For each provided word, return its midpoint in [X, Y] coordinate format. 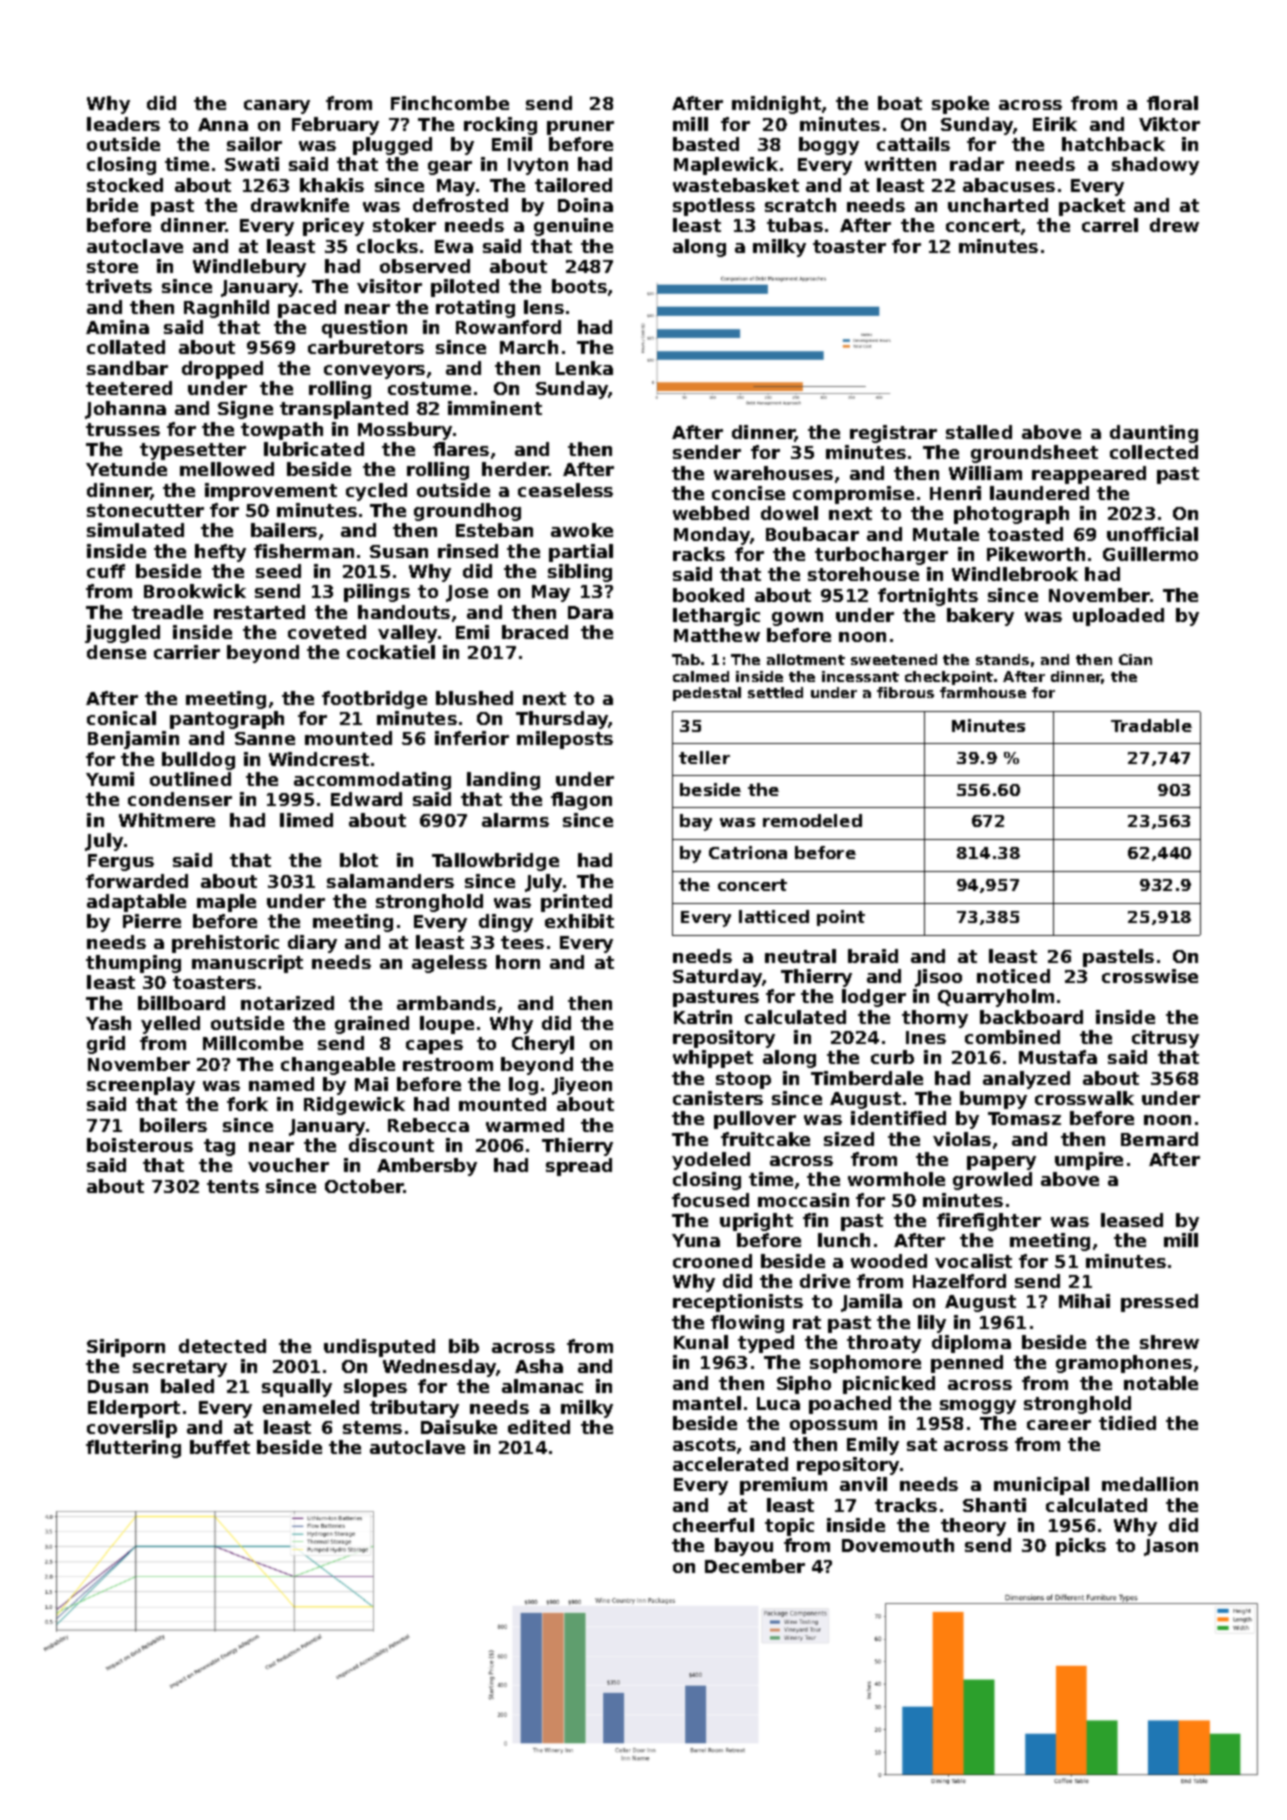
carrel [1110, 225]
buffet [220, 1447]
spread [579, 1167]
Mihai [1084, 1301]
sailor [254, 144]
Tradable [1151, 725]
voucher [288, 1165]
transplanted [344, 410]
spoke [960, 105]
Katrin [703, 1017]
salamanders [390, 881]
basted [706, 144]
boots [579, 286]
